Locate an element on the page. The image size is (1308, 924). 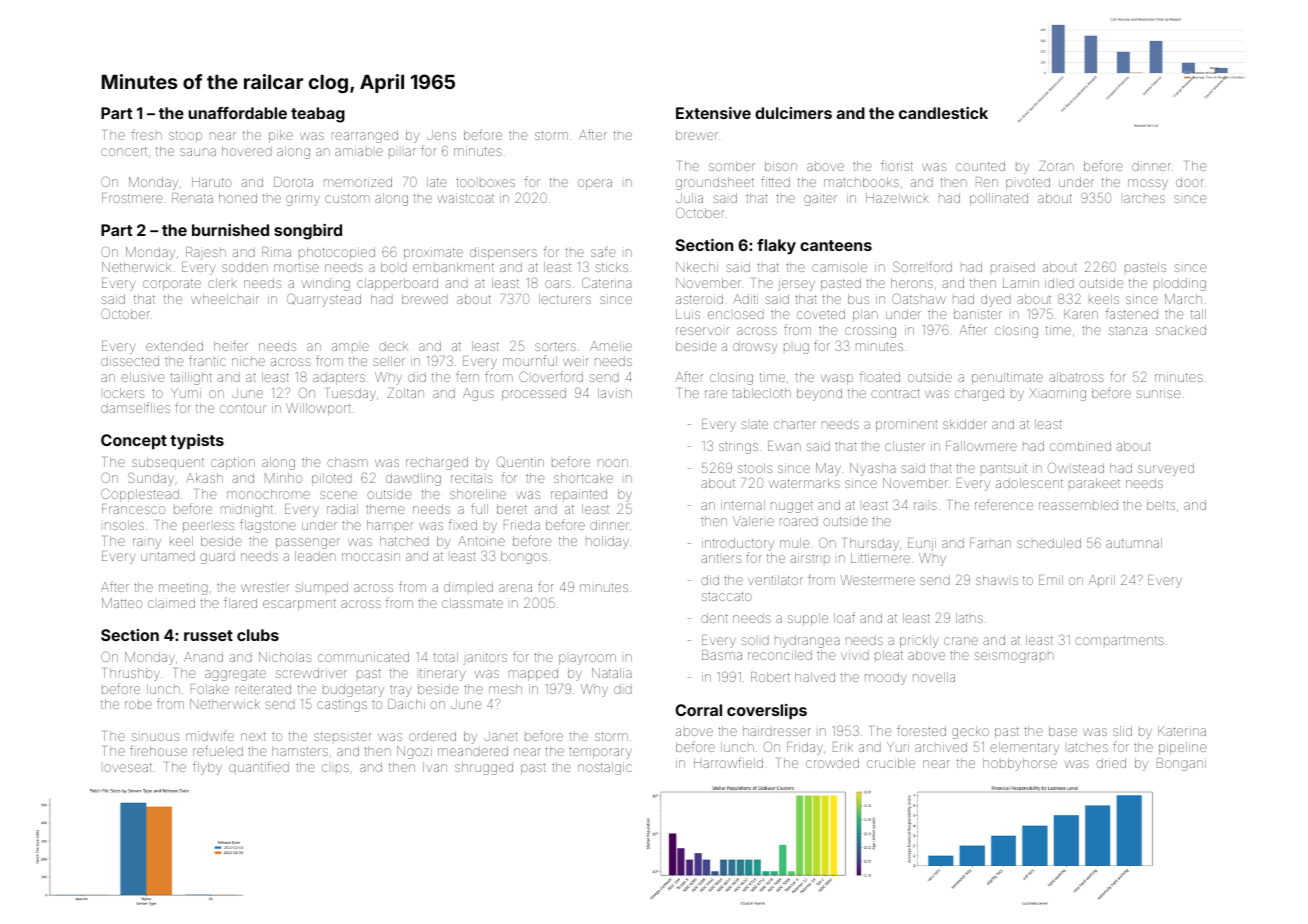
moody is located at coordinates (886, 678).
